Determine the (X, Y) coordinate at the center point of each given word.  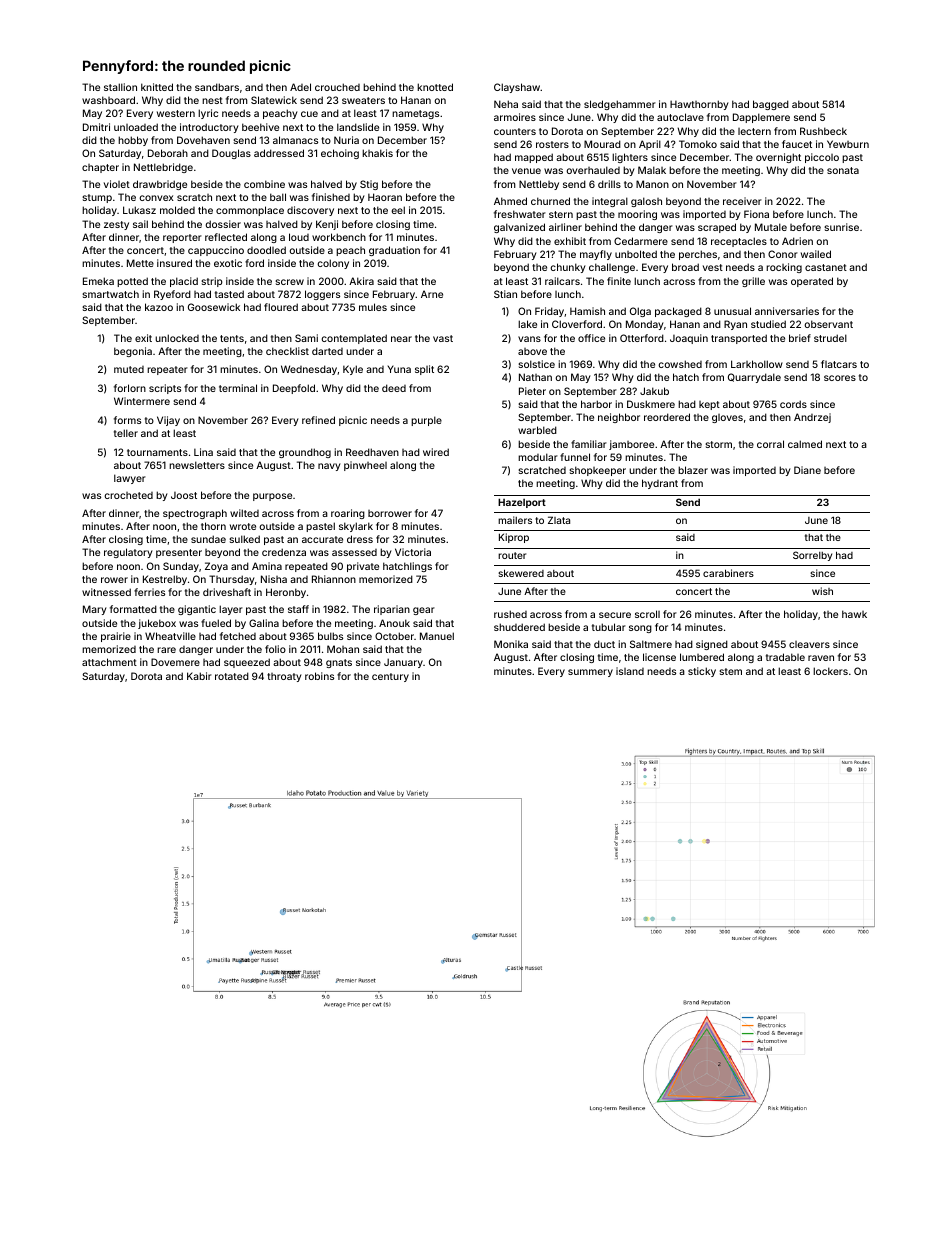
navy (329, 467)
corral (770, 444)
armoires (515, 117)
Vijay (168, 421)
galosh (646, 202)
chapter (100, 168)
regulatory (128, 553)
